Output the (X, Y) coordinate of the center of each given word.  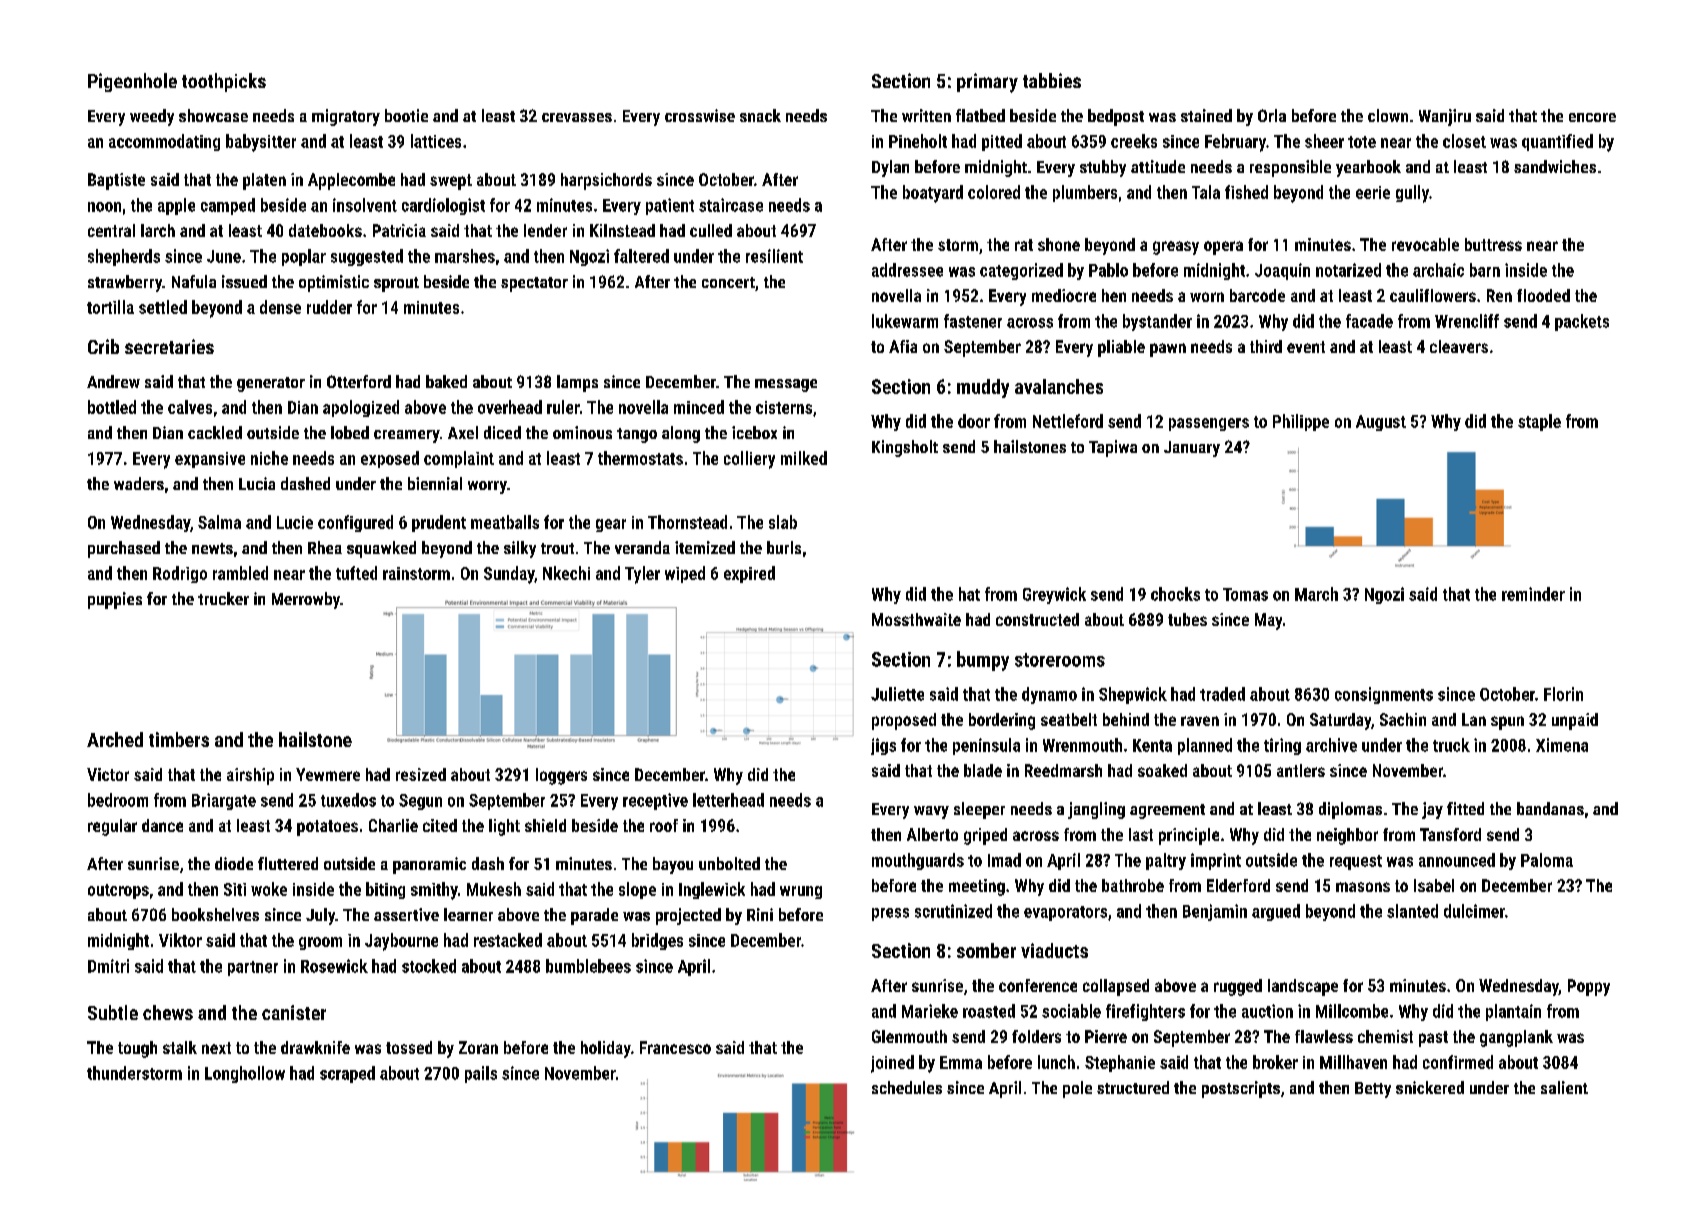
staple (1539, 422)
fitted (1465, 808)
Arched (115, 739)
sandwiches (1555, 166)
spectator (534, 284)
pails (481, 1074)
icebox (754, 432)
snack (760, 115)
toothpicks (224, 82)
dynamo (1049, 695)
